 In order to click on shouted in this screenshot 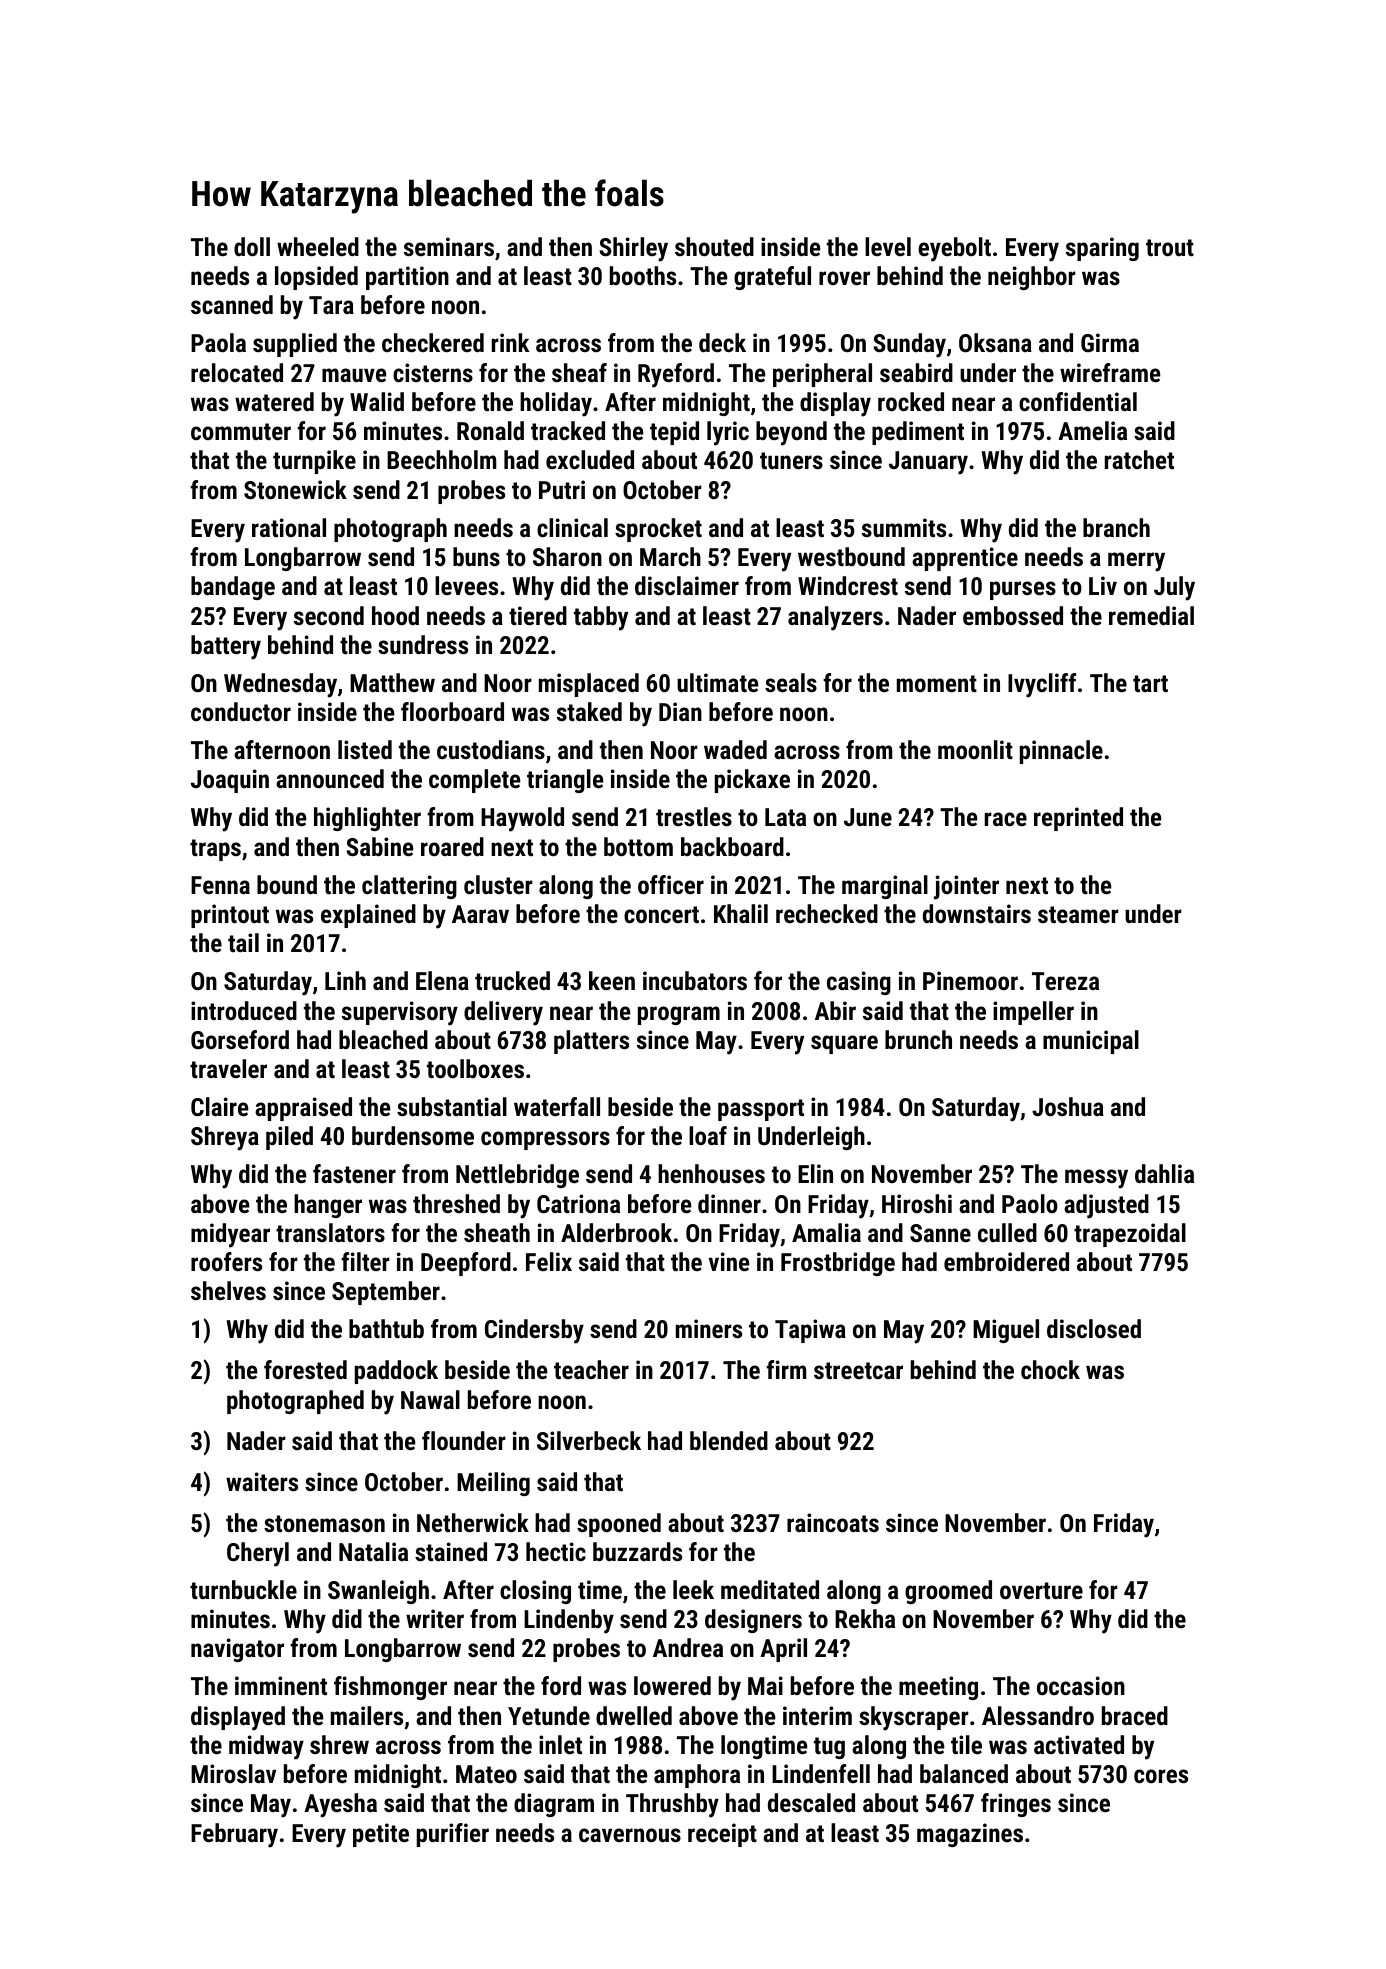, I will do `click(714, 246)`.
